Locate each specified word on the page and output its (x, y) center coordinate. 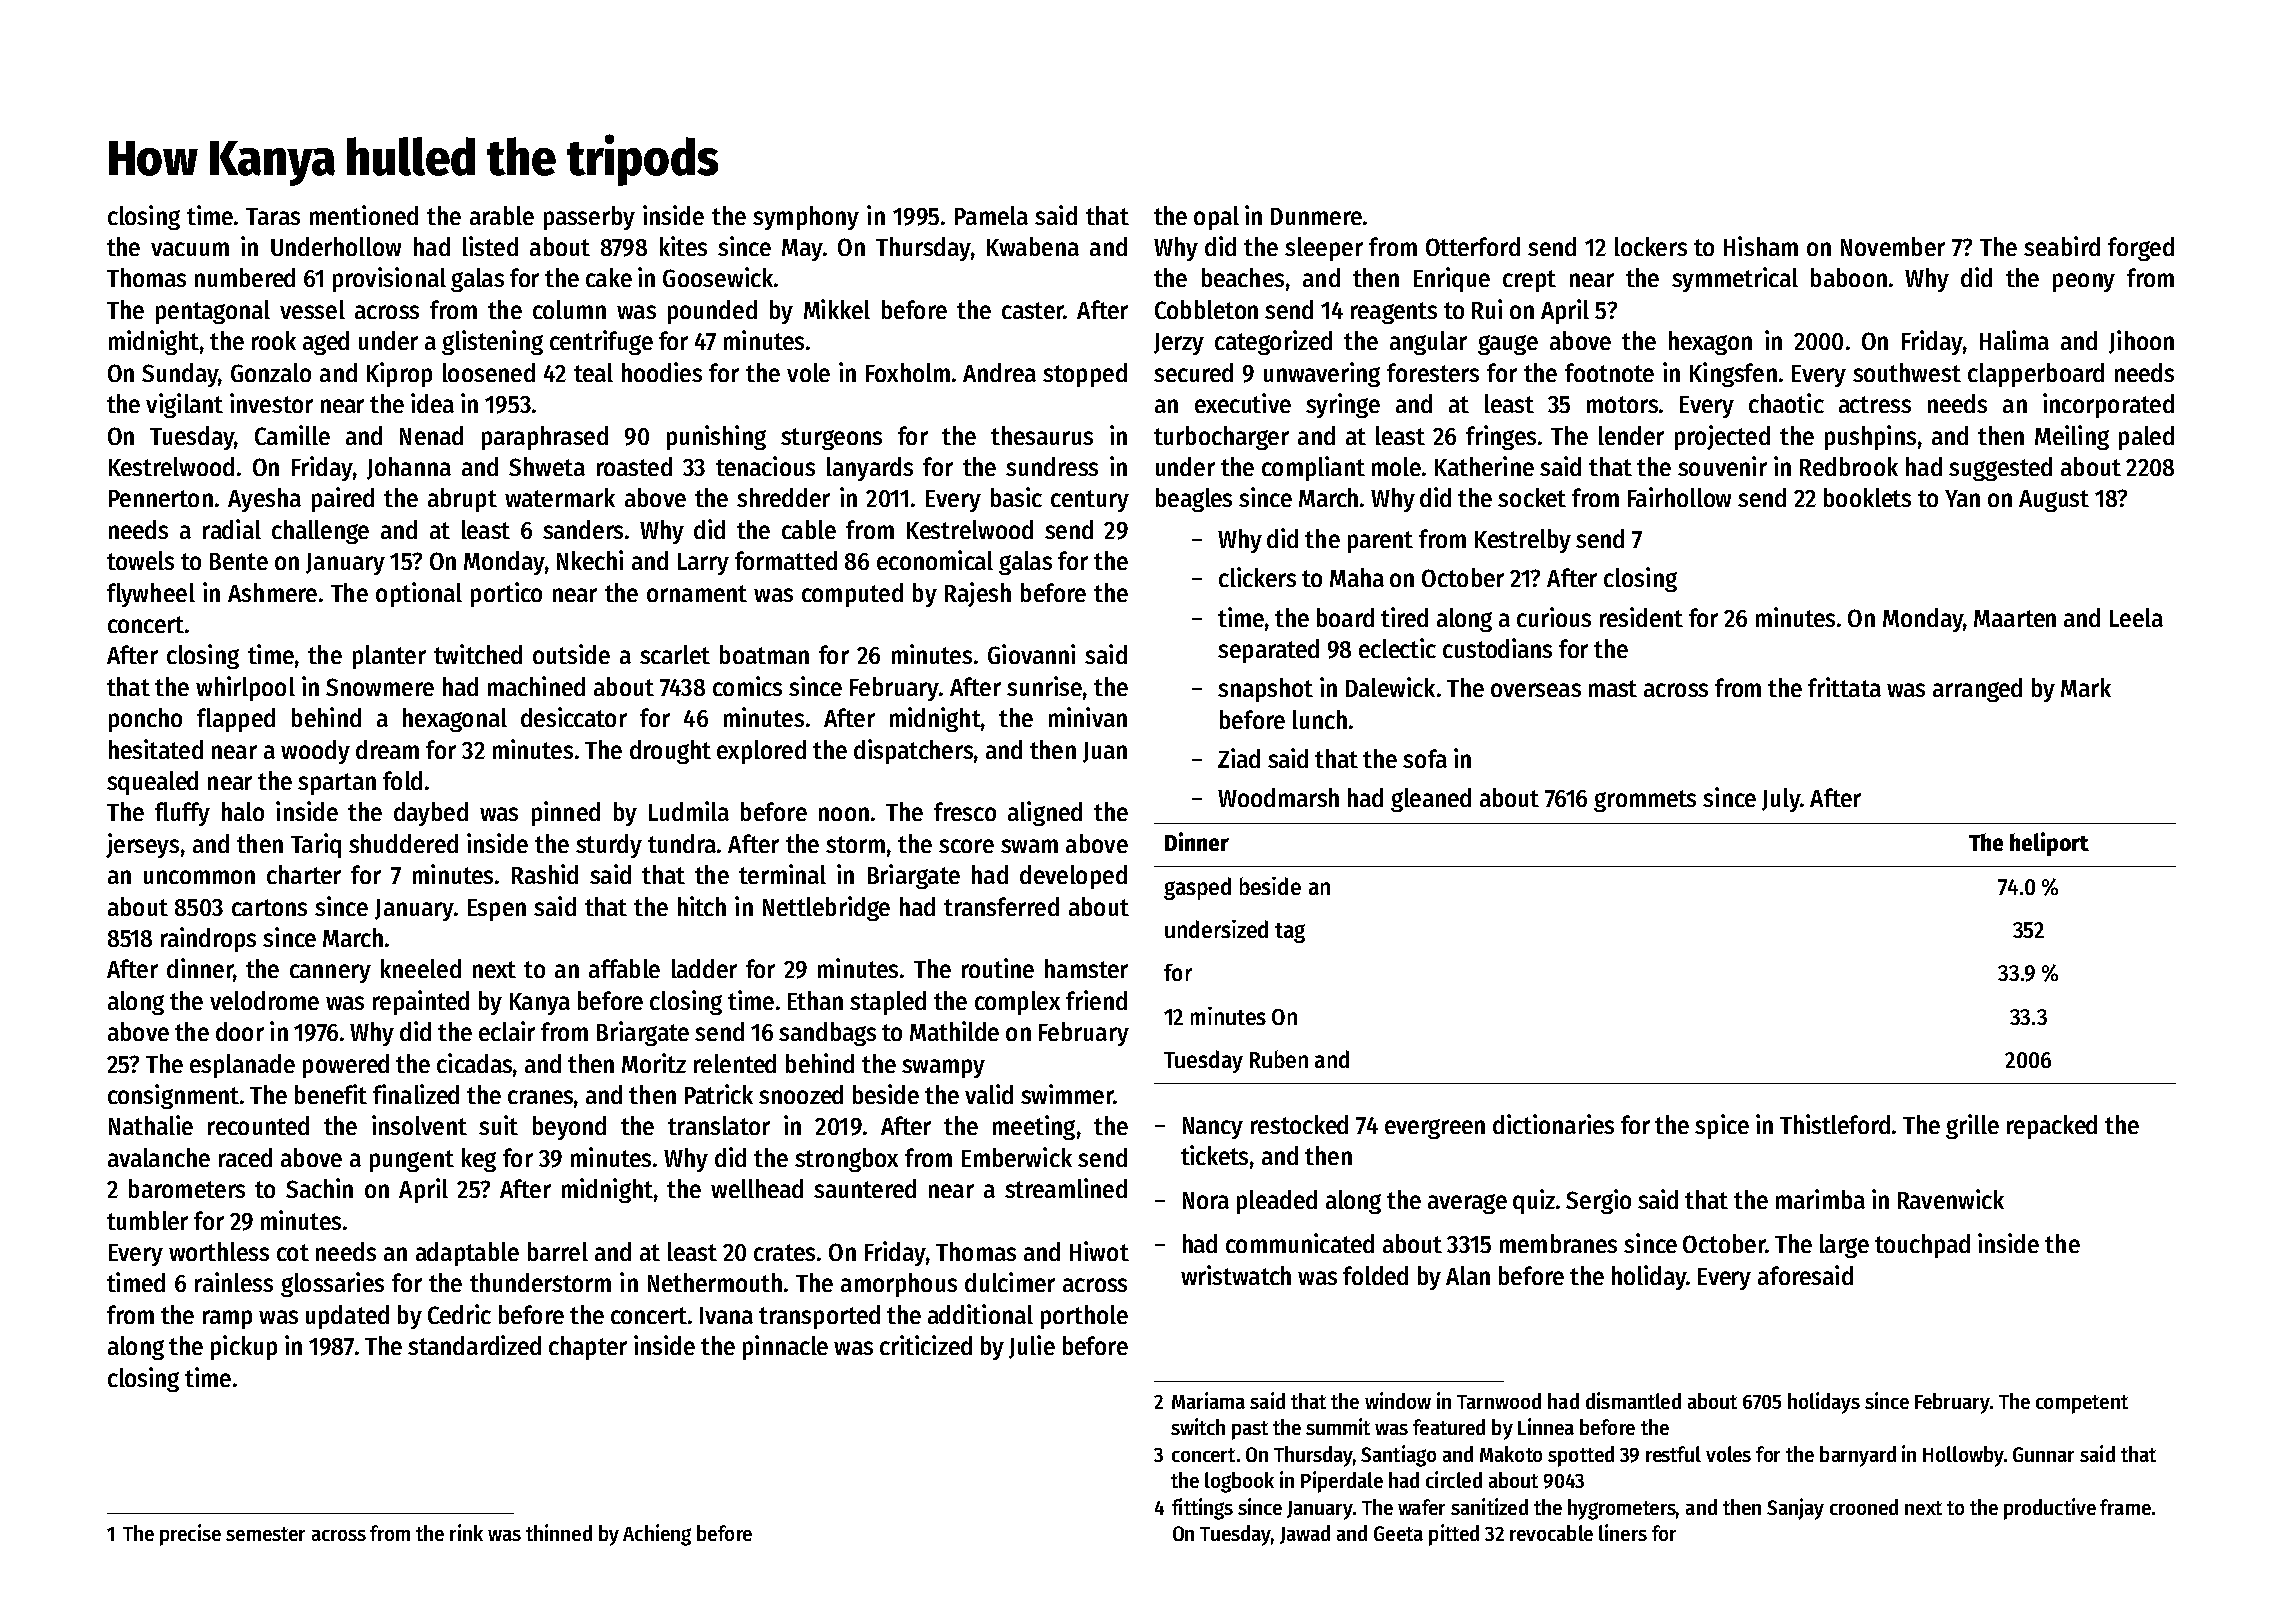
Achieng (657, 1535)
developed (1073, 877)
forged (2141, 249)
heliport (2049, 844)
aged (326, 343)
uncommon (199, 877)
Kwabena (1033, 246)
